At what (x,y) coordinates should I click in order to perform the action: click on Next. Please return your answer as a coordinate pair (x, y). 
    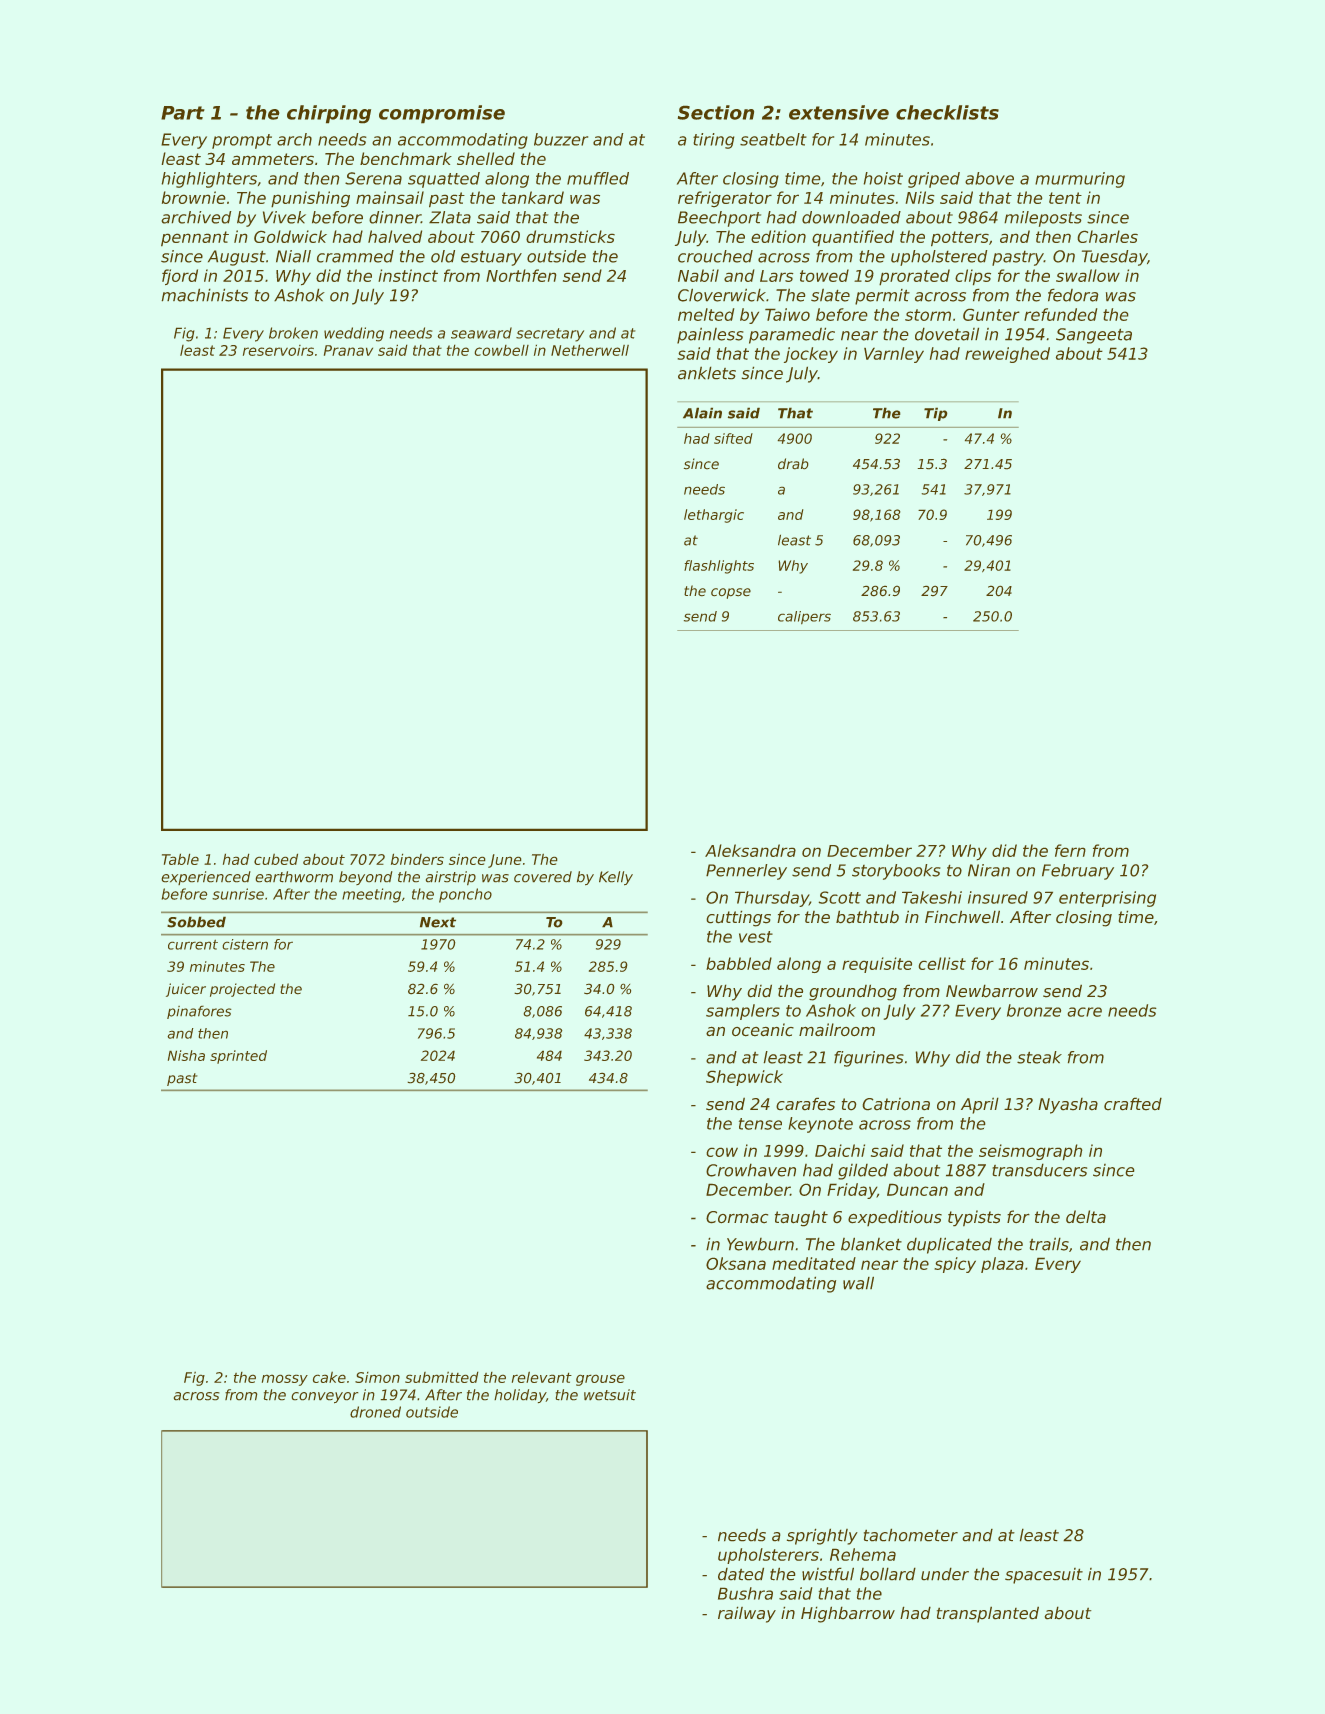
    Looking at the image, I should click on (438, 922).
